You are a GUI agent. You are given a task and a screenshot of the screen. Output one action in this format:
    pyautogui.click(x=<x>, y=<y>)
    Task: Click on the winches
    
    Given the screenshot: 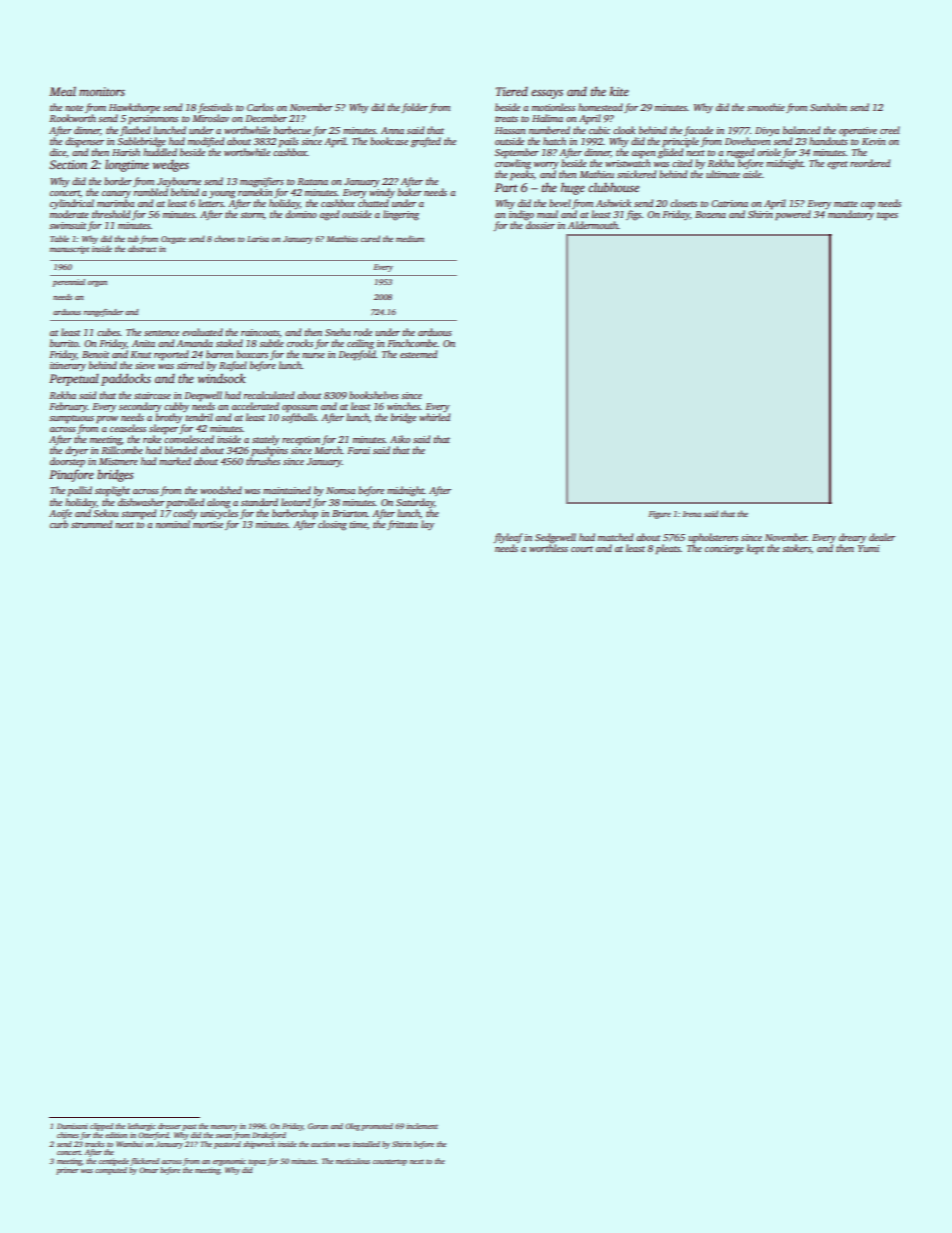 What is the action you would take?
    pyautogui.click(x=403, y=406)
